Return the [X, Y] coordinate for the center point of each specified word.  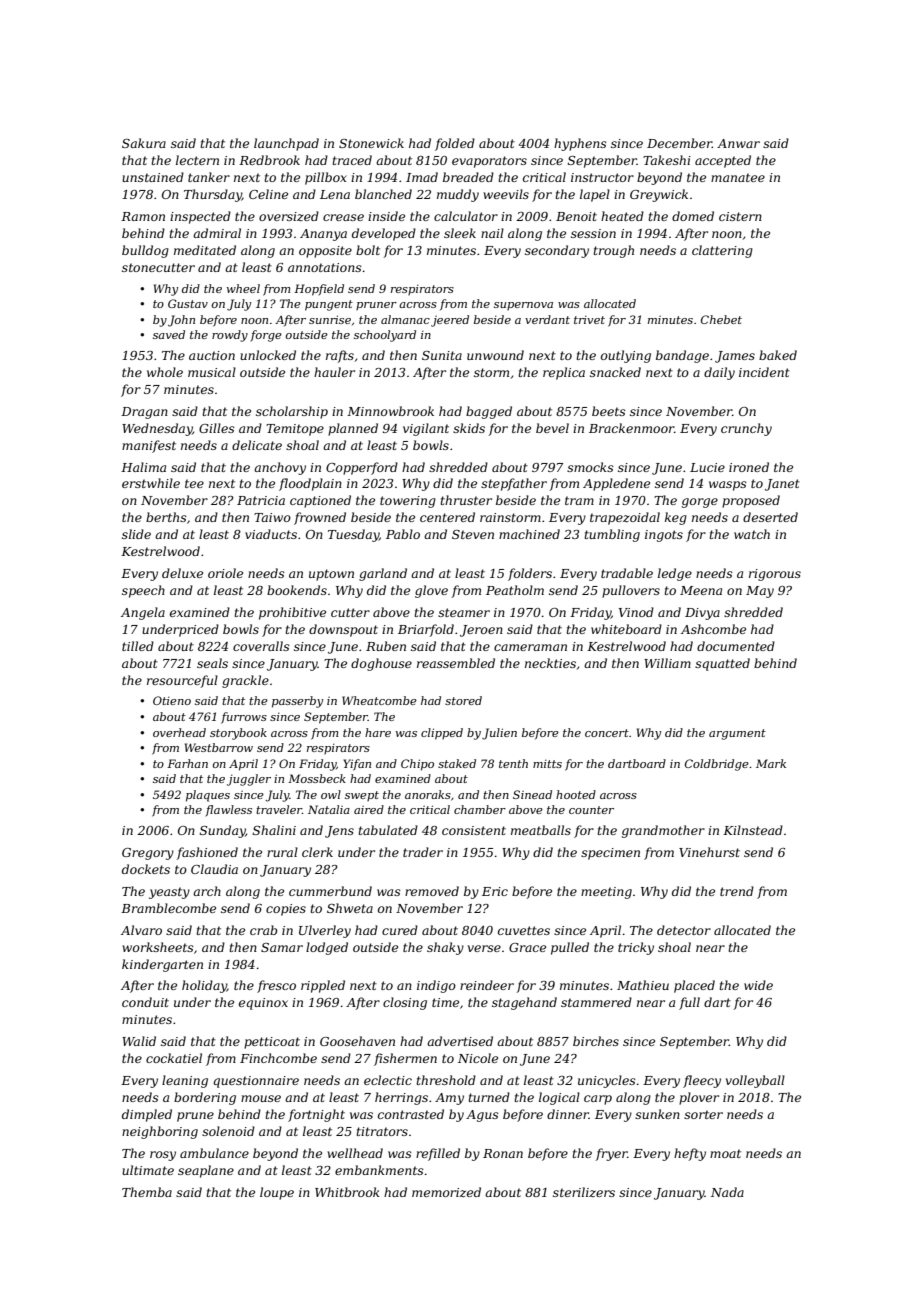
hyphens [580, 144]
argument [737, 734]
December [679, 143]
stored [463, 700]
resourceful [182, 681]
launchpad [286, 144]
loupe [277, 1193]
